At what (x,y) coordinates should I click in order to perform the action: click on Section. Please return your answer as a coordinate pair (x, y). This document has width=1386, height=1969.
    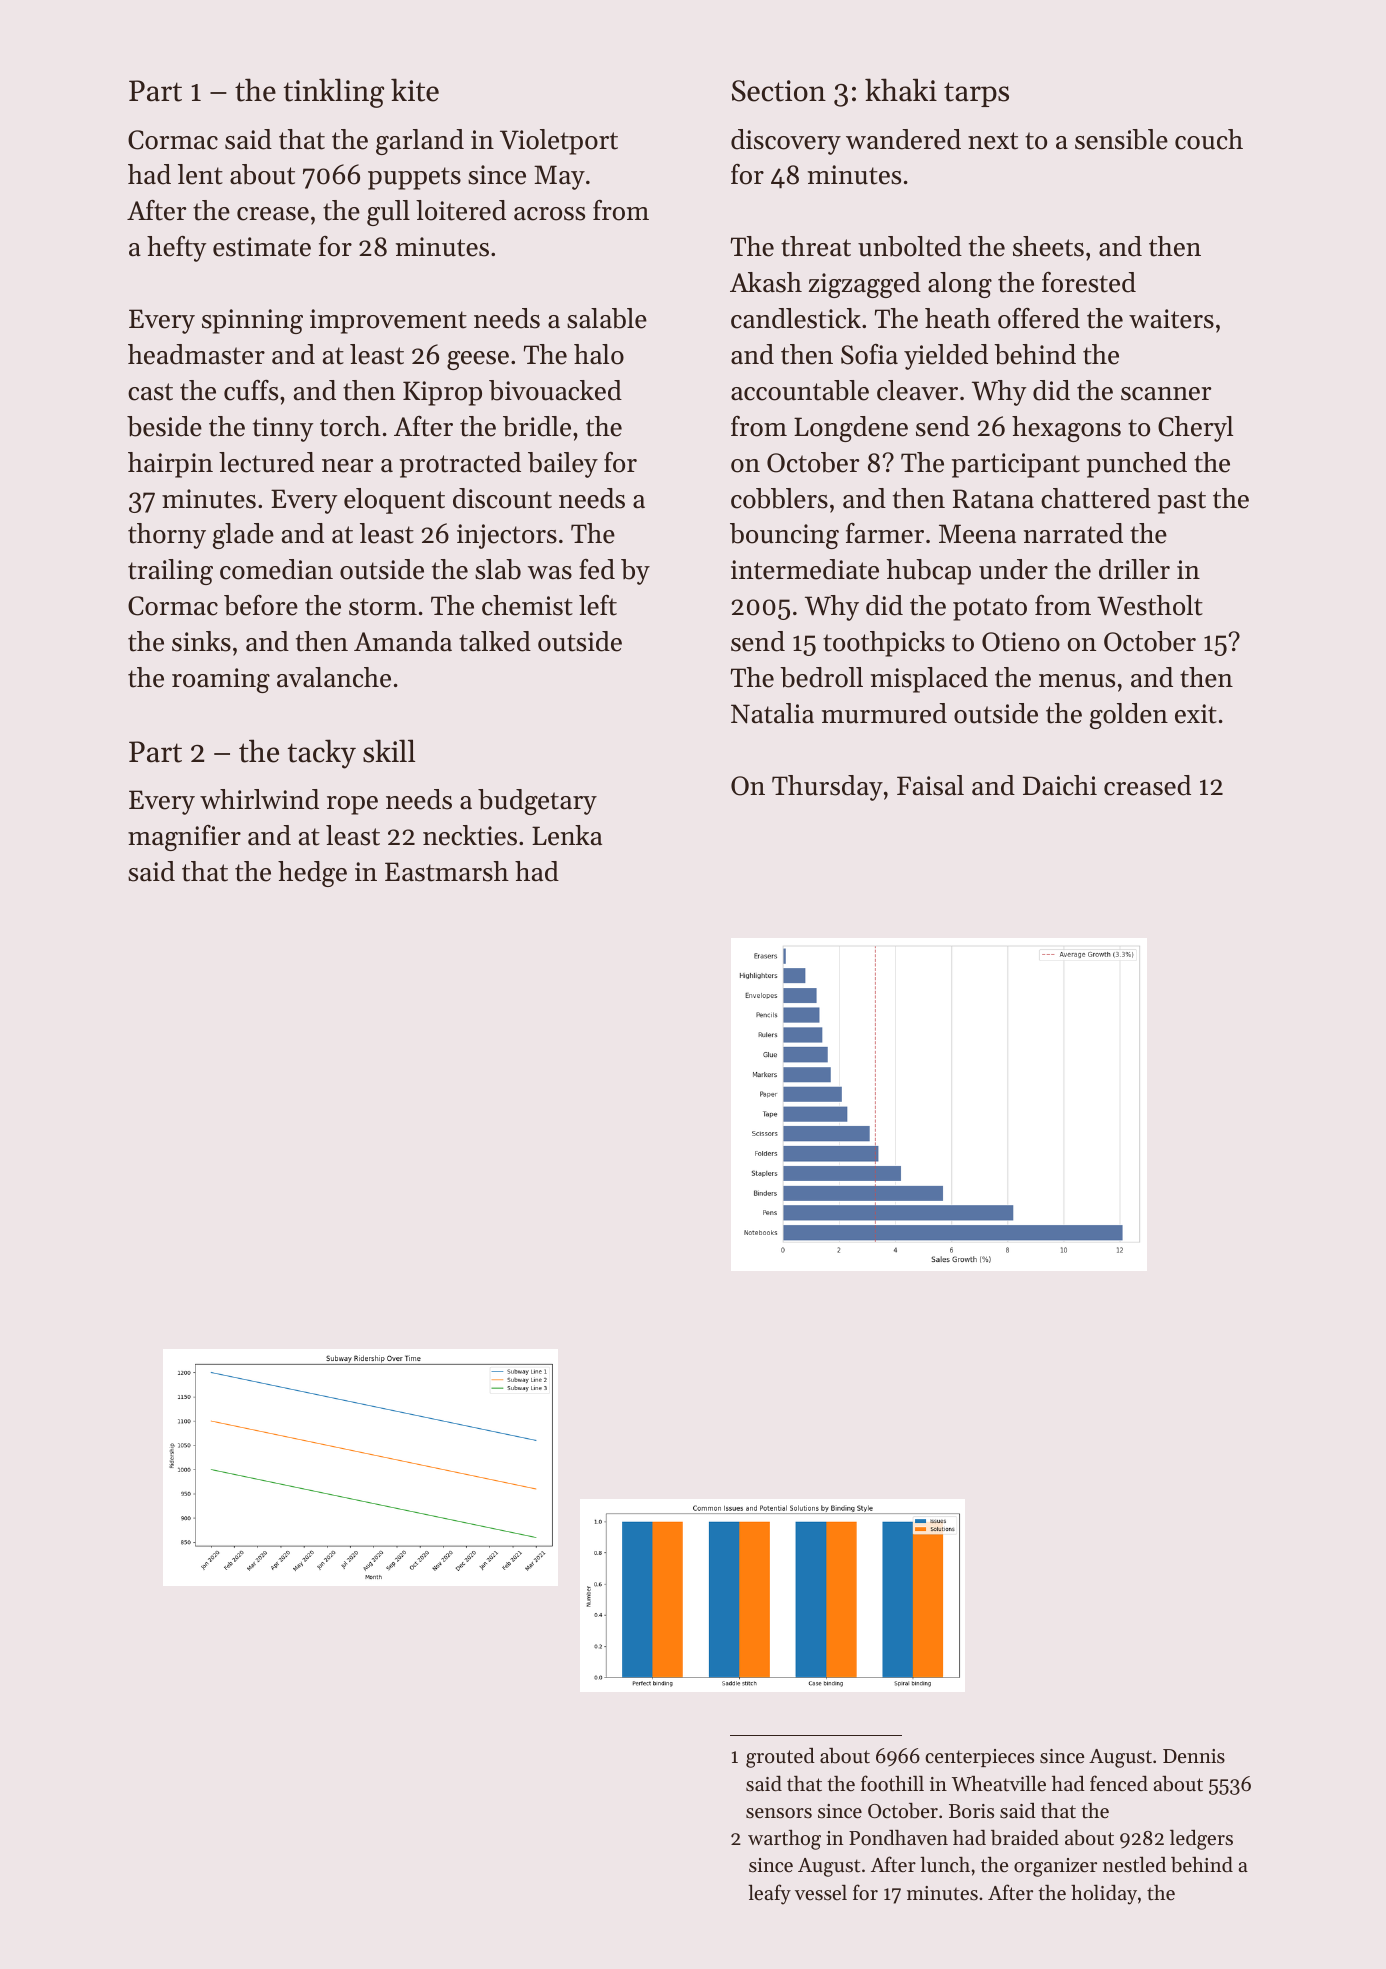
    Looking at the image, I should click on (779, 91).
